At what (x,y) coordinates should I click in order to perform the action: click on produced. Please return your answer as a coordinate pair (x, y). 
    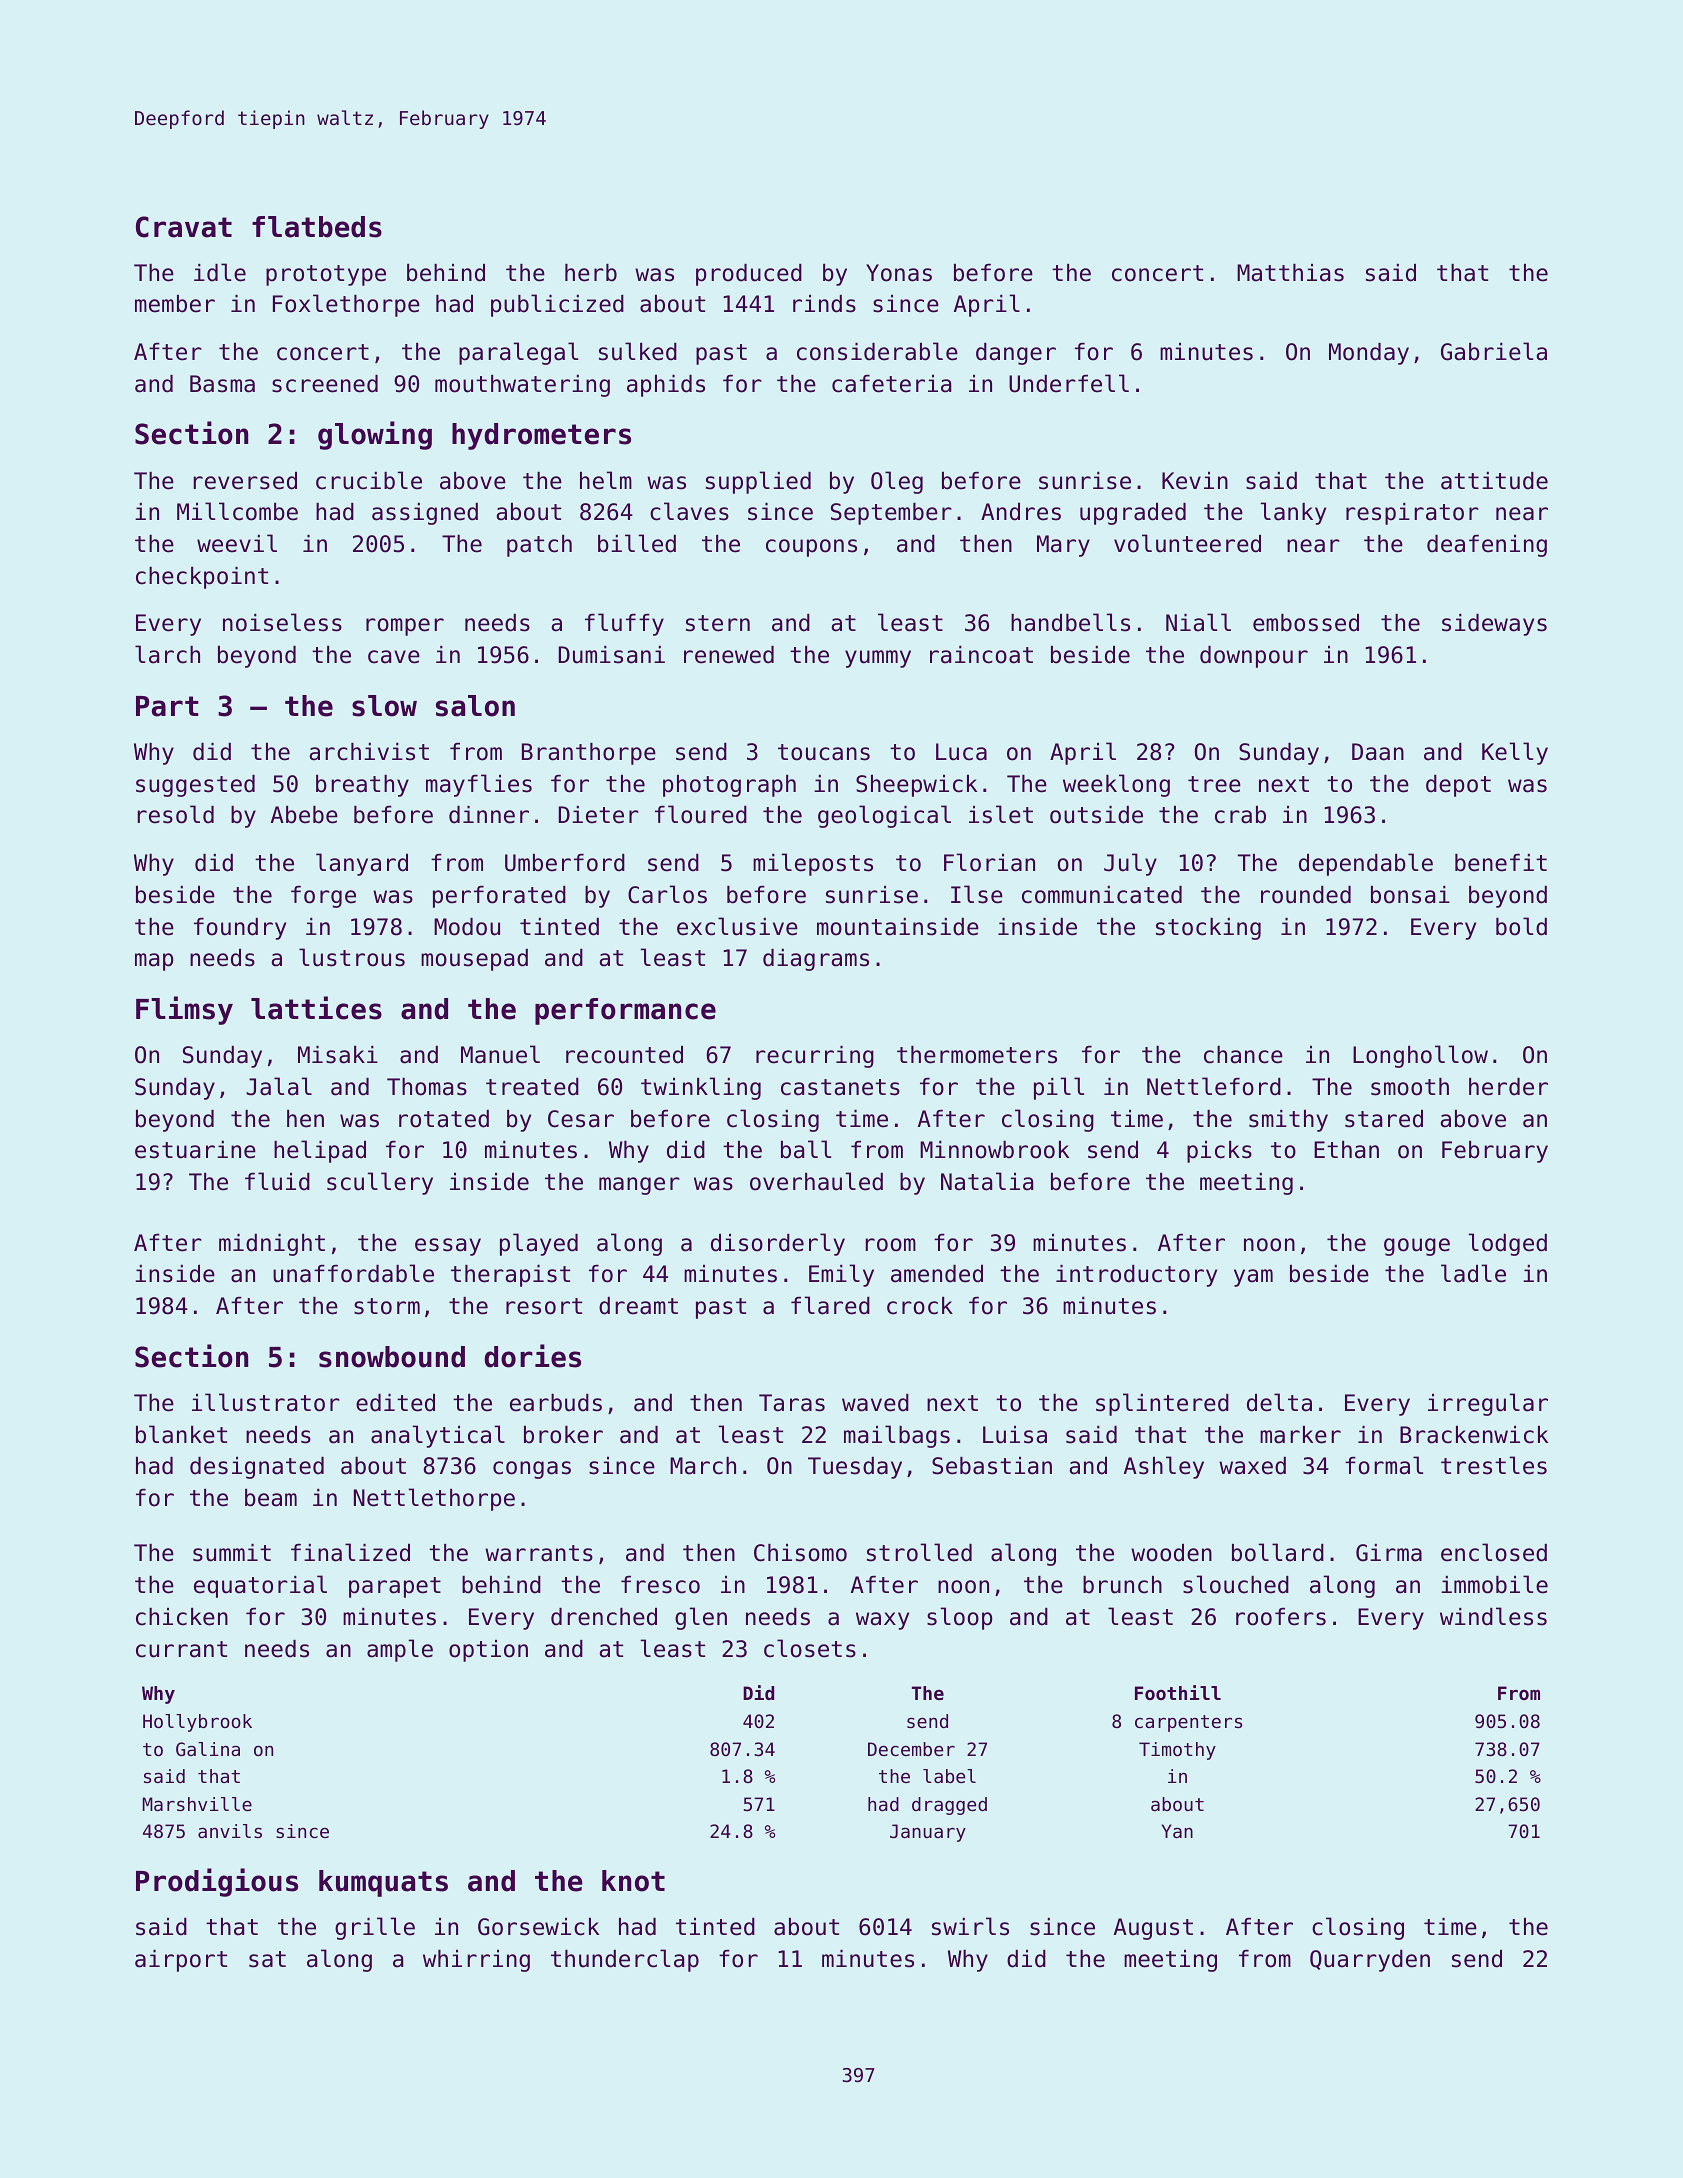
    Looking at the image, I should click on (749, 275).
